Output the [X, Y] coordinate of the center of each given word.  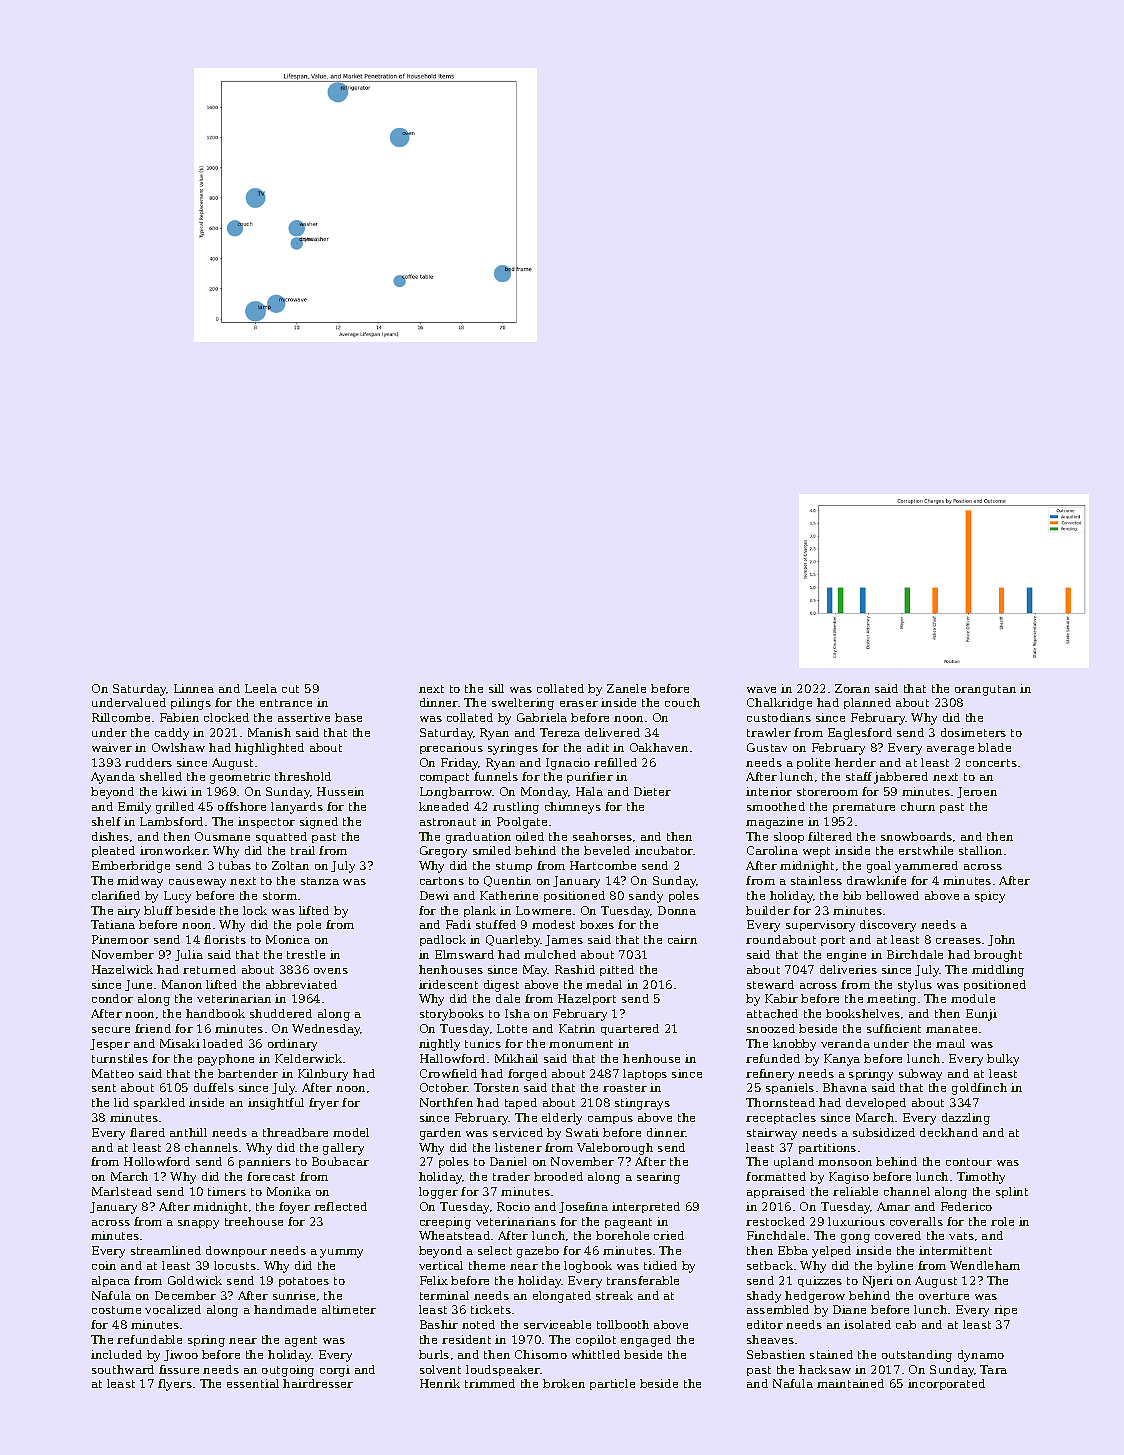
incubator [664, 850]
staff [859, 776]
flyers [175, 1385]
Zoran [852, 688]
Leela [261, 688]
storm [280, 896]
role [1002, 1221]
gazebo [538, 1252]
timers [227, 1191]
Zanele [626, 688]
